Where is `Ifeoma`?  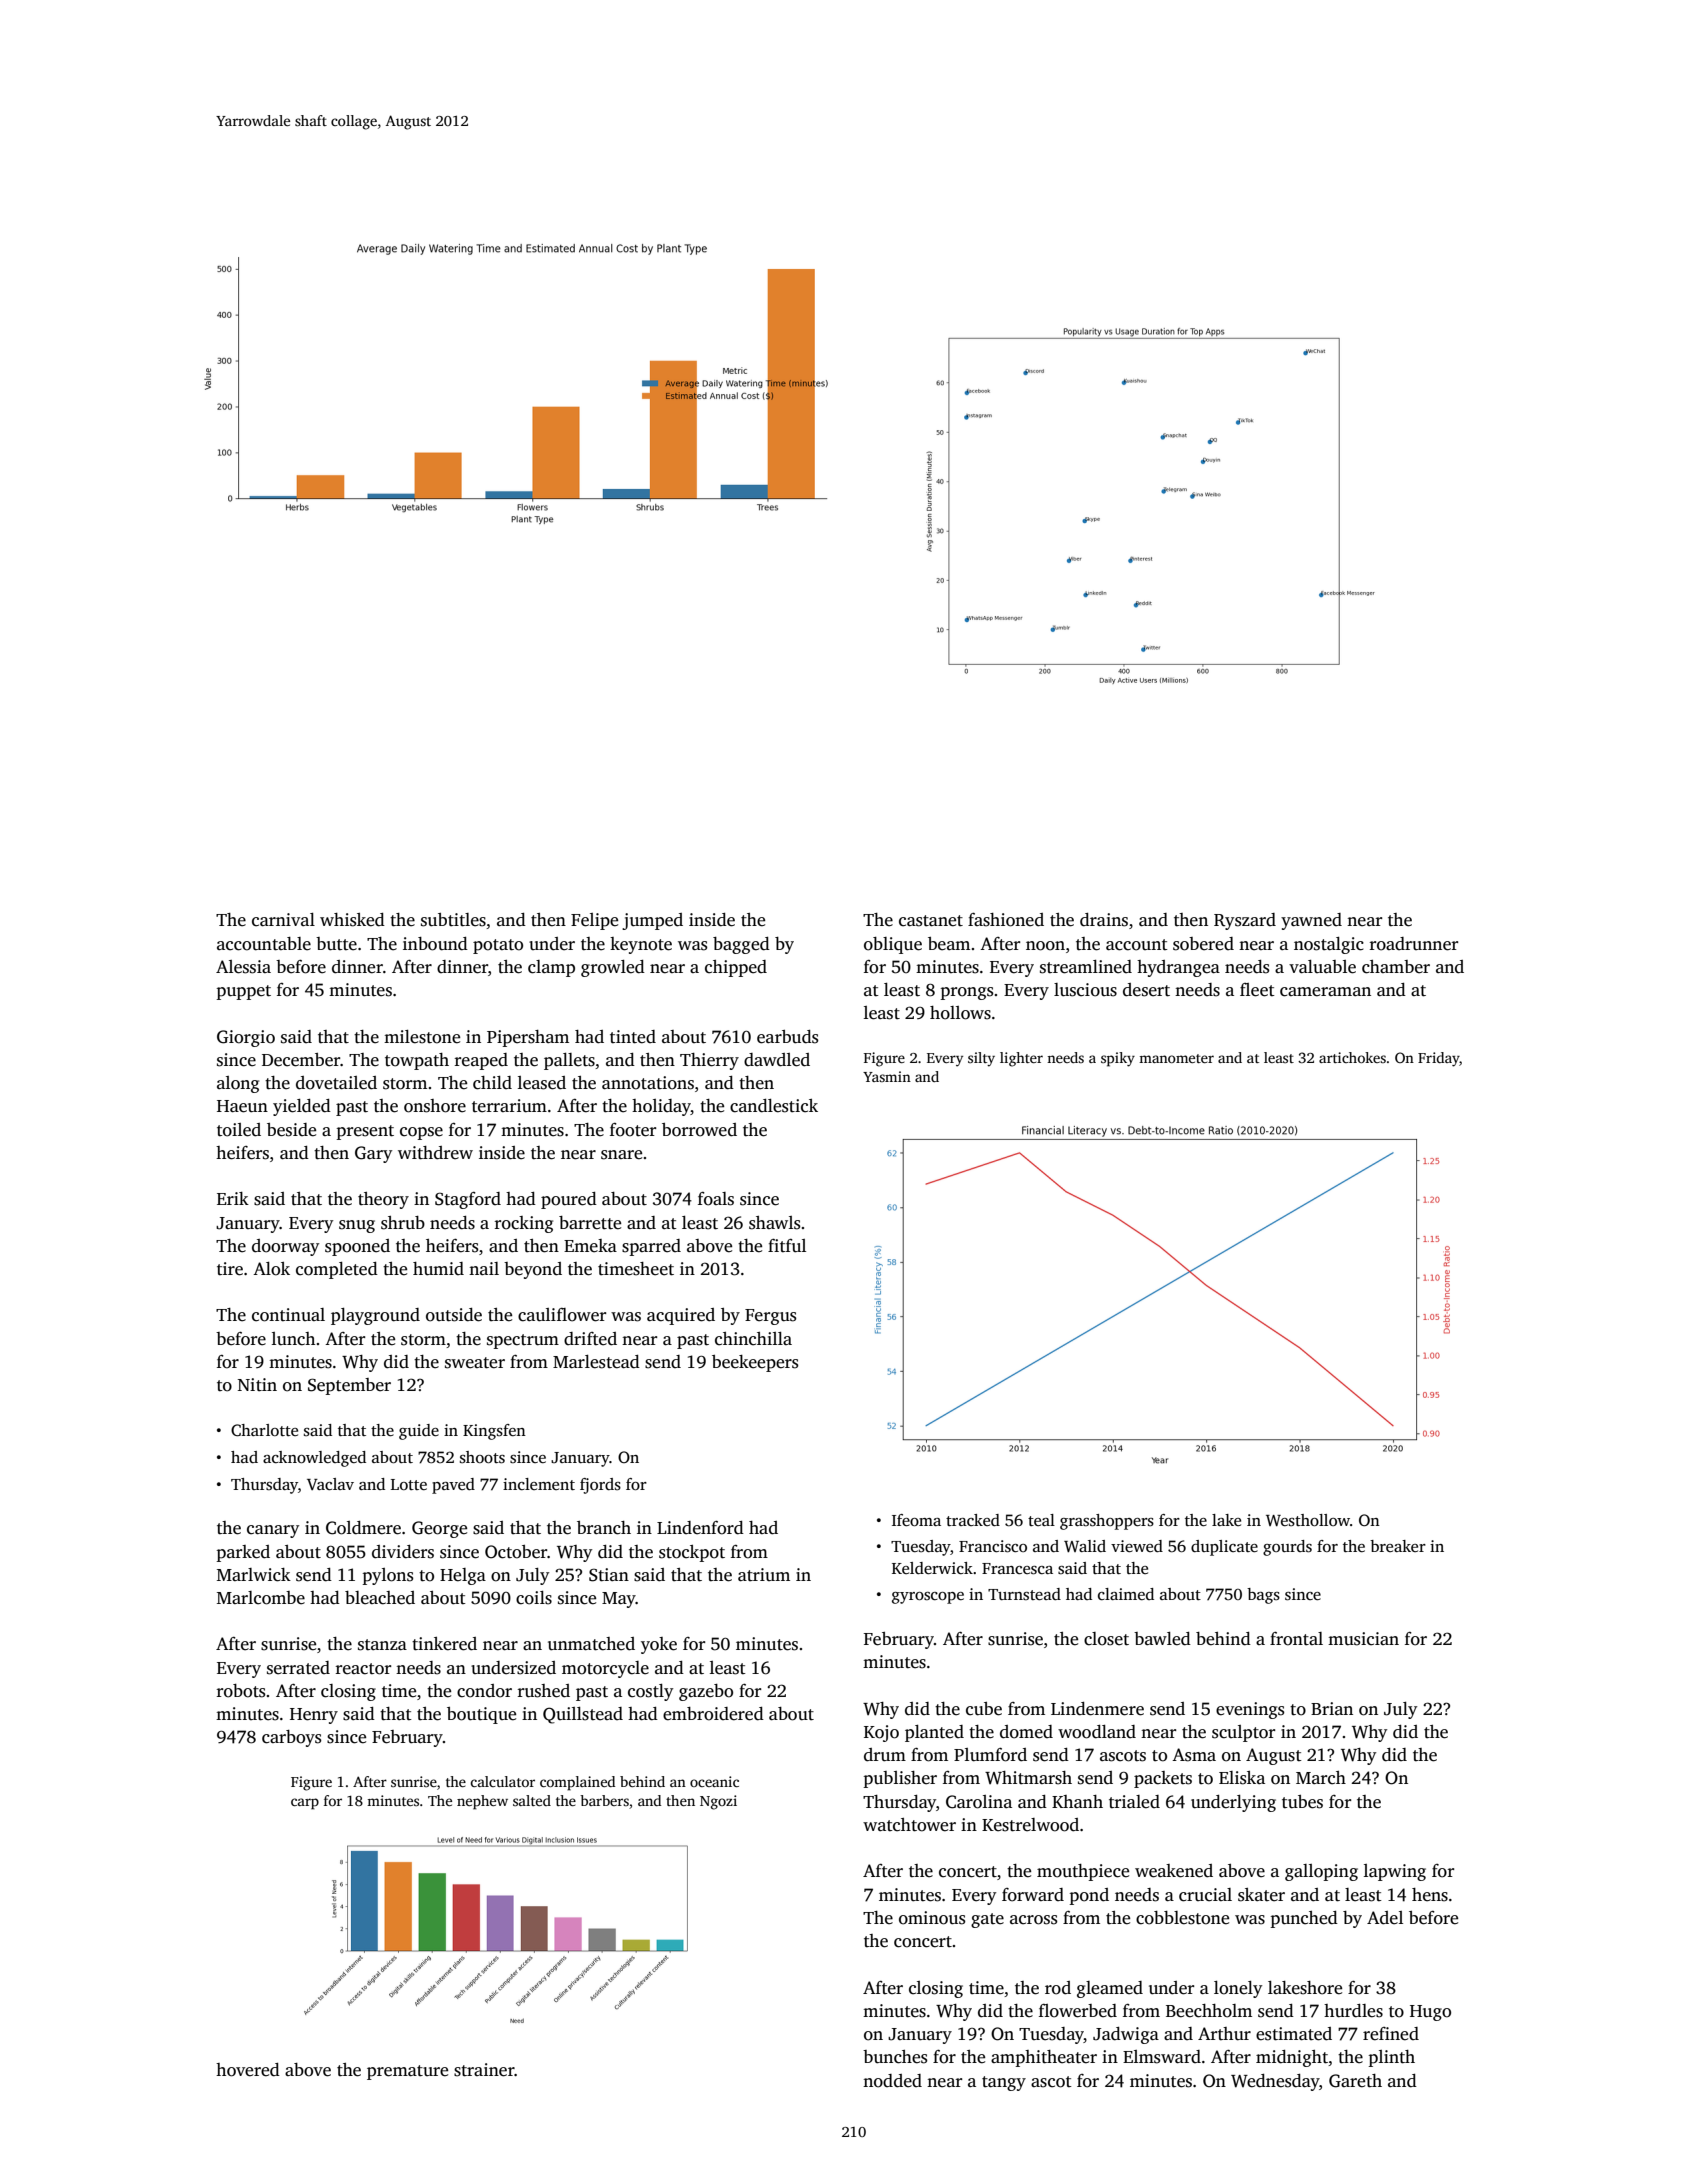 Ifeoma is located at coordinates (916, 1520).
